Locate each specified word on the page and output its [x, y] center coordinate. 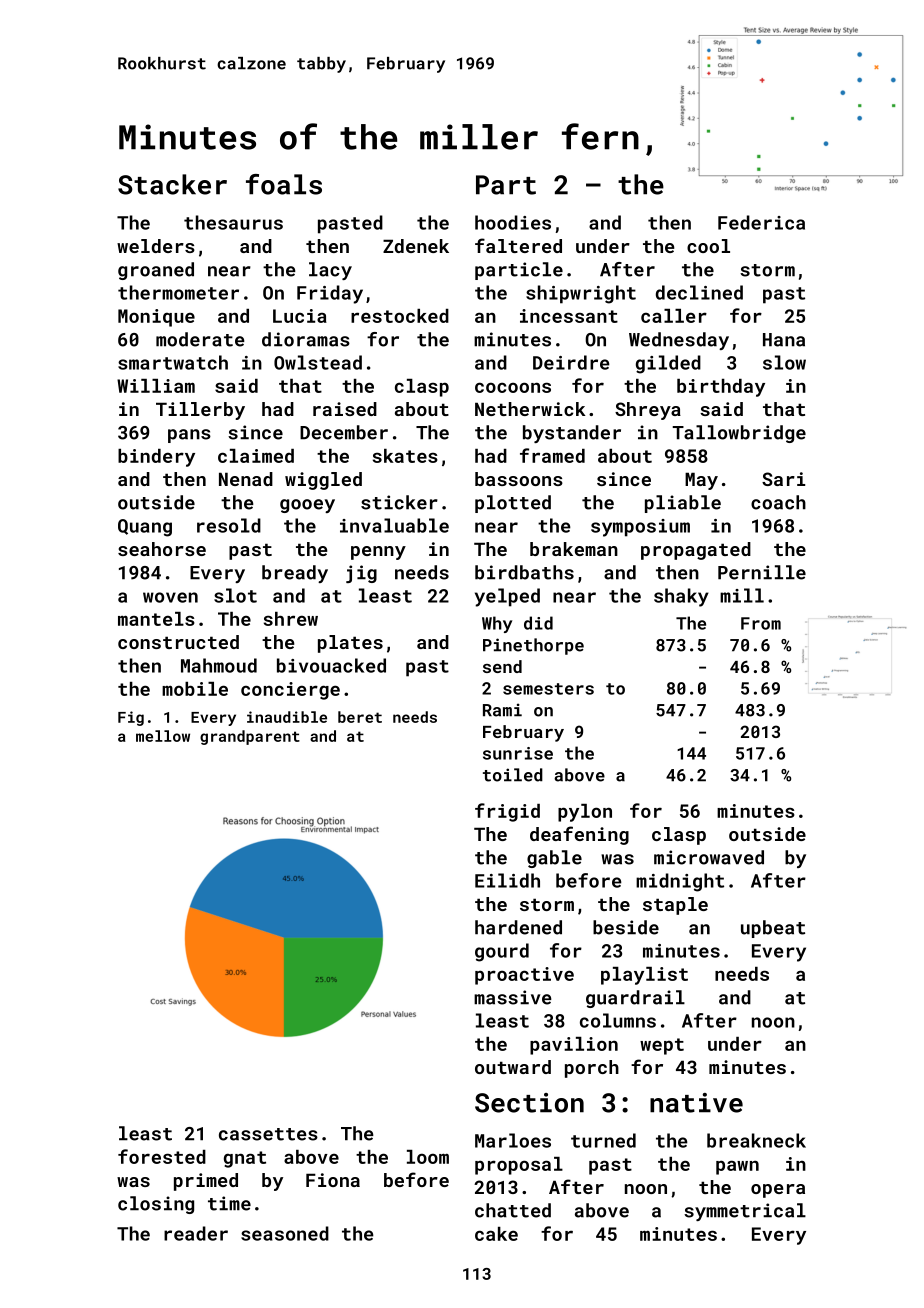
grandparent [250, 737]
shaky [681, 597]
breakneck [756, 1140]
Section [529, 1103]
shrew [291, 619]
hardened [518, 927]
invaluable [394, 525]
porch [592, 1069]
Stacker [172, 184]
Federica [761, 222]
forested [162, 1156]
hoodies [513, 222]
